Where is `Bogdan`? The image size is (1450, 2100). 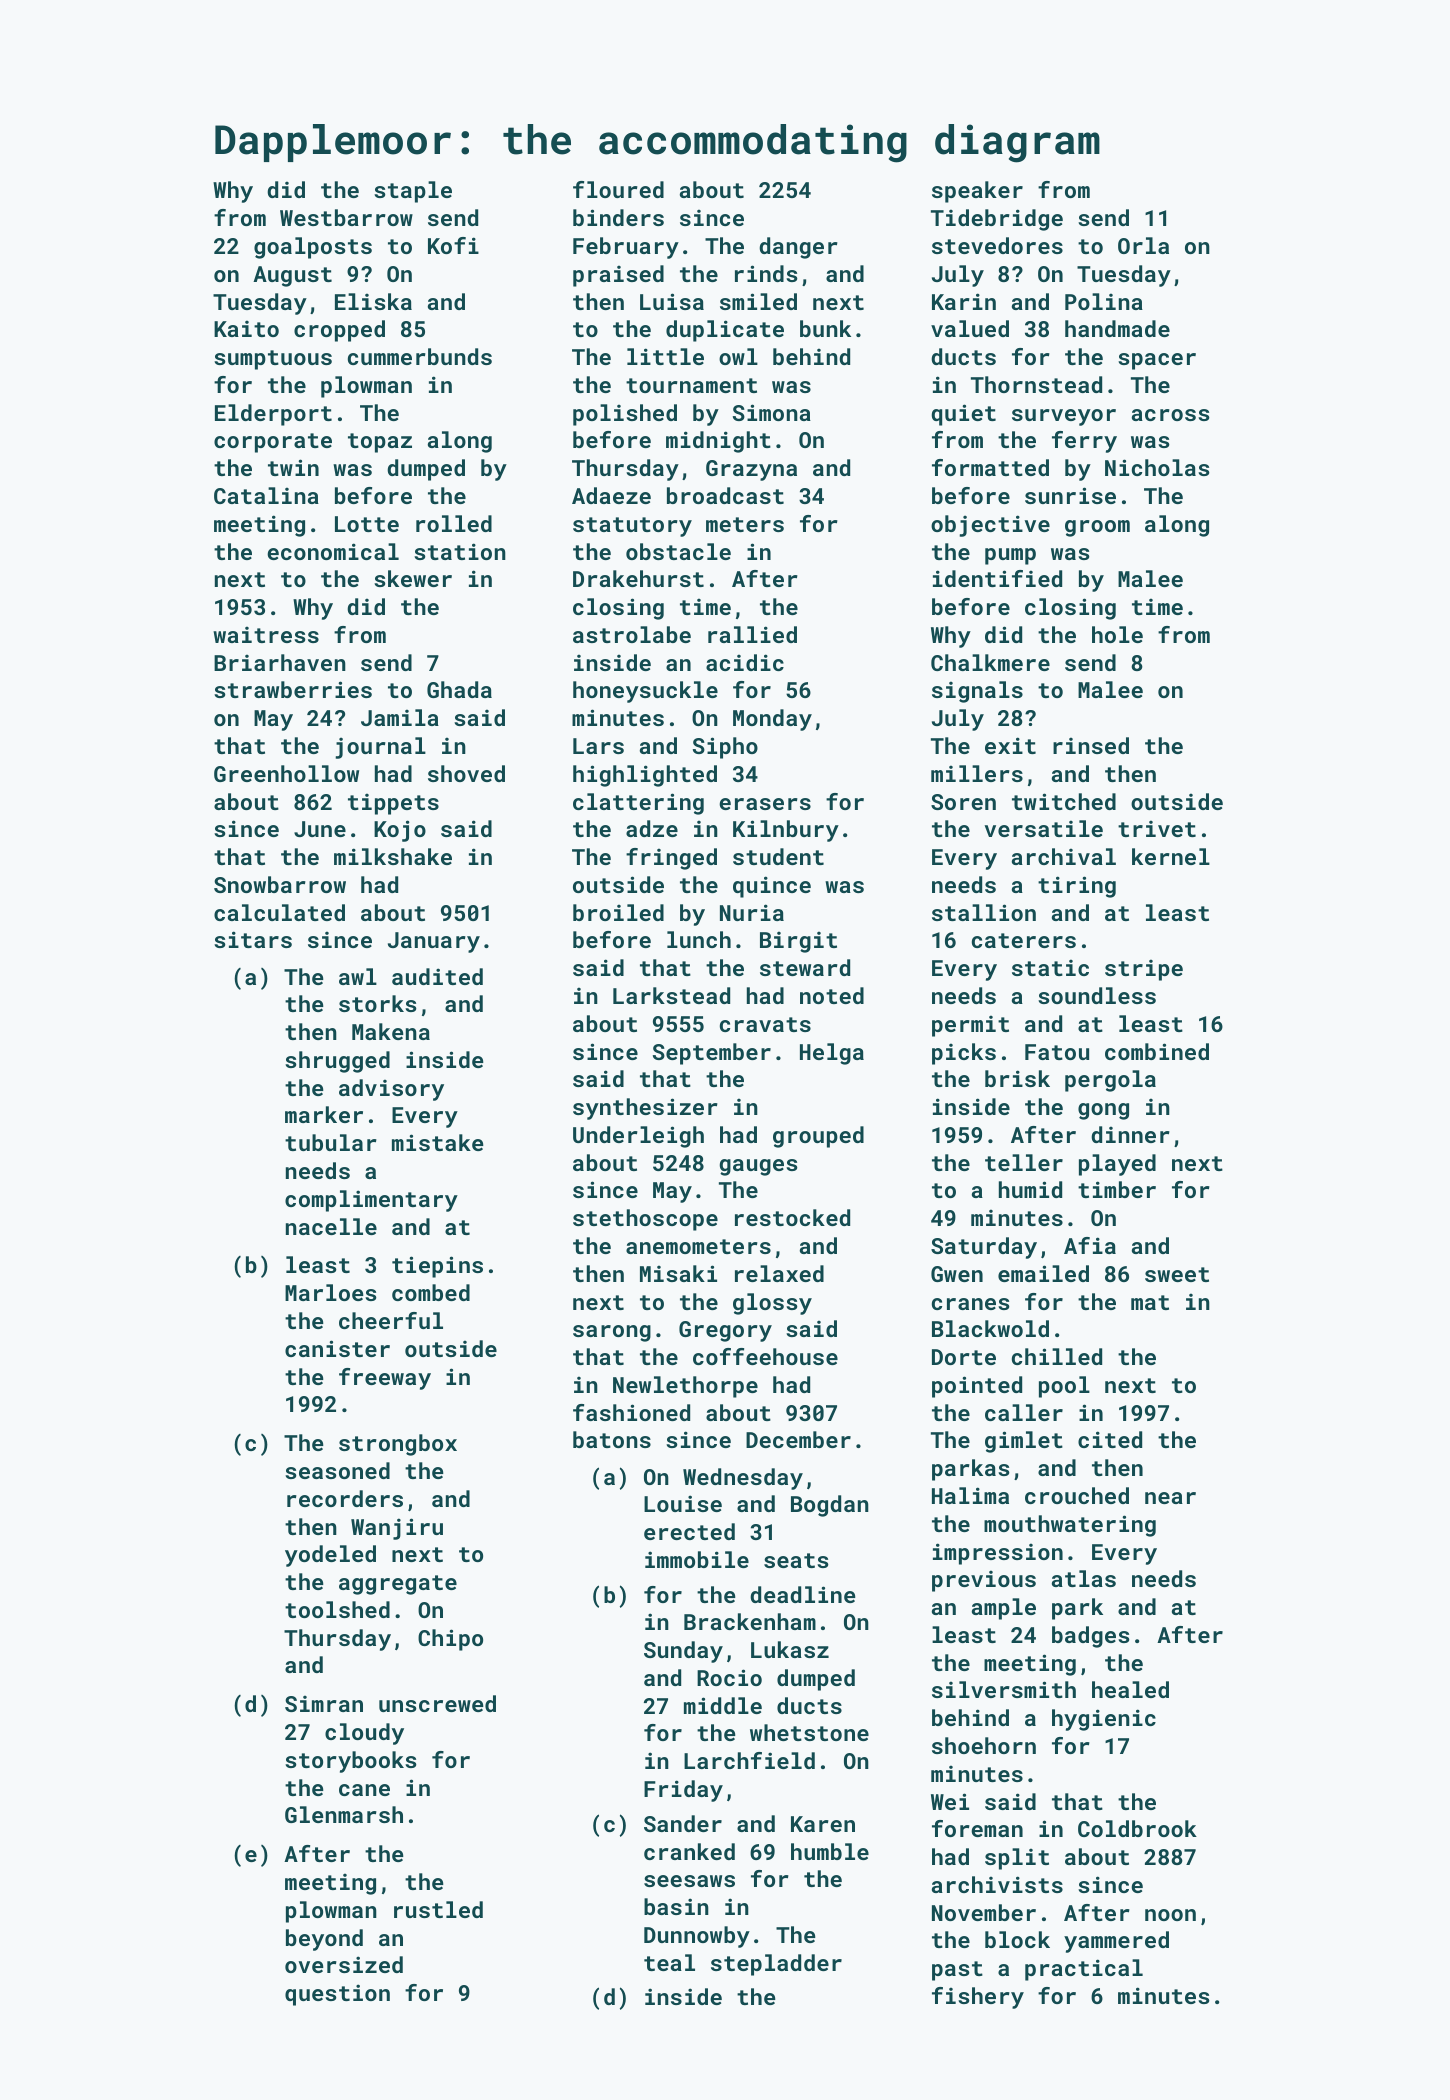 Bogdan is located at coordinates (830, 1506).
